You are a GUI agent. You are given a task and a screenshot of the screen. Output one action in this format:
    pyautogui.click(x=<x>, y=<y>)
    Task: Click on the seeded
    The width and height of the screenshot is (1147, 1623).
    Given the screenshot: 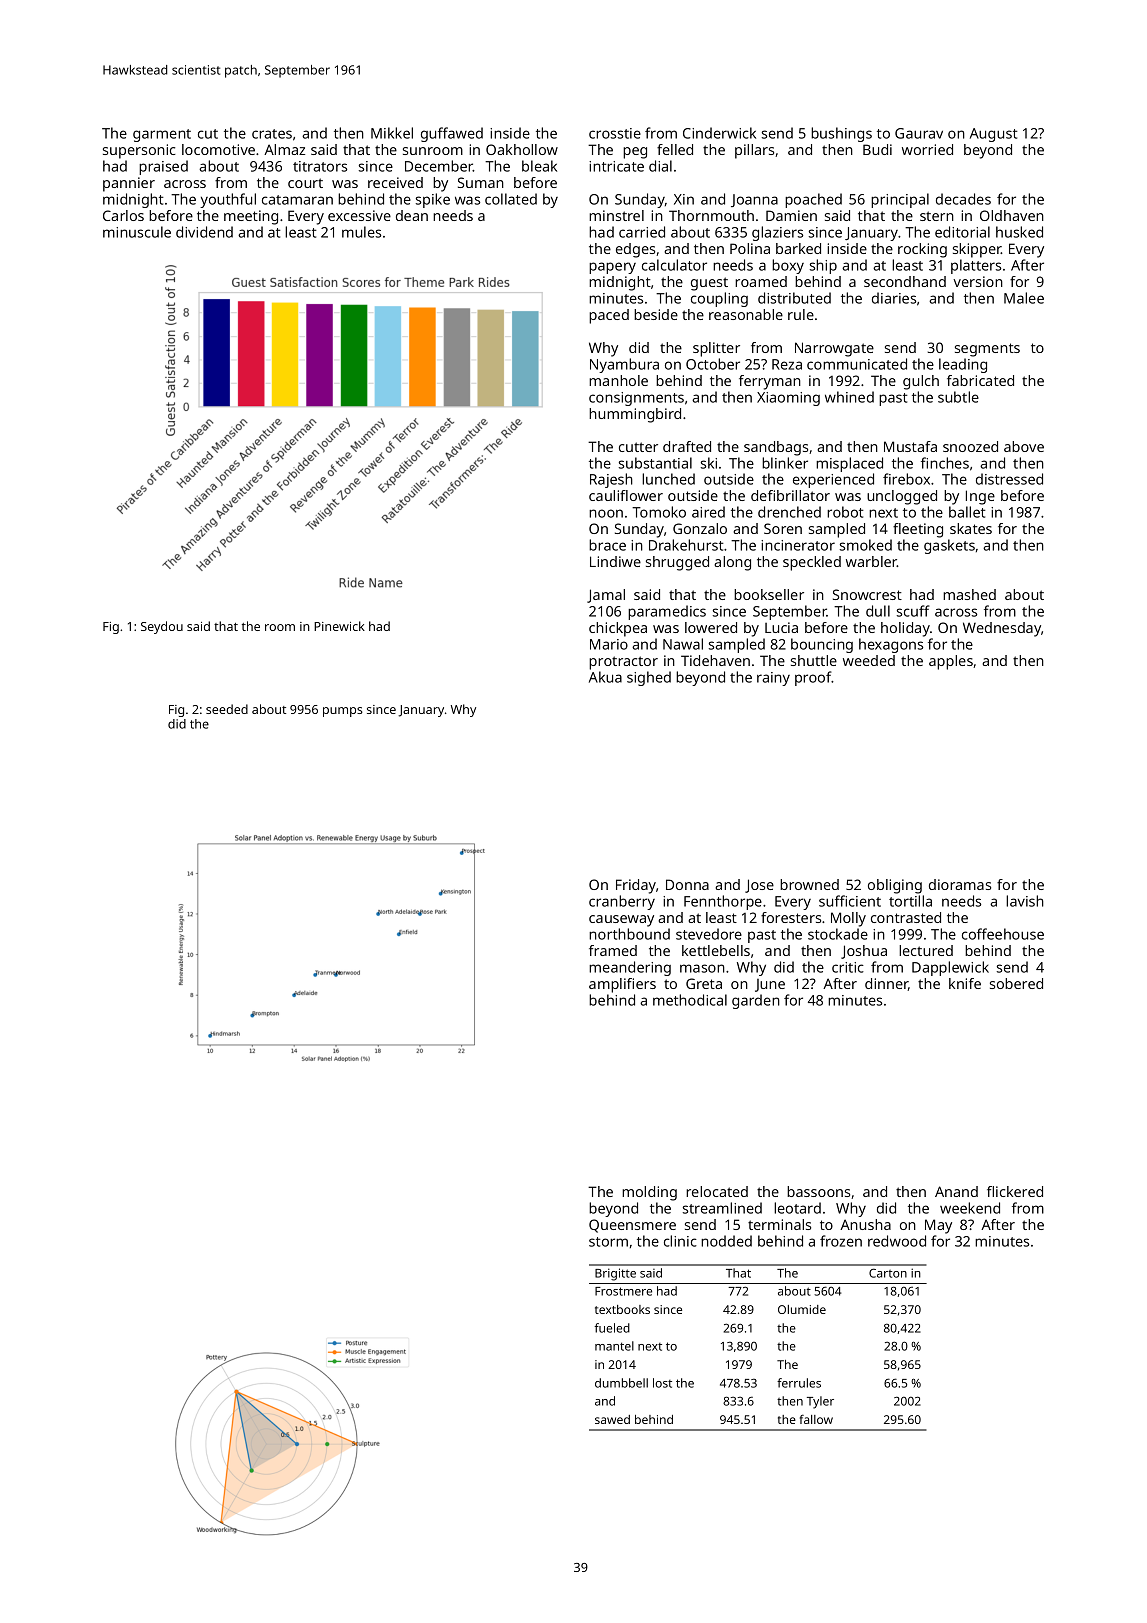 What is the action you would take?
    pyautogui.click(x=227, y=709)
